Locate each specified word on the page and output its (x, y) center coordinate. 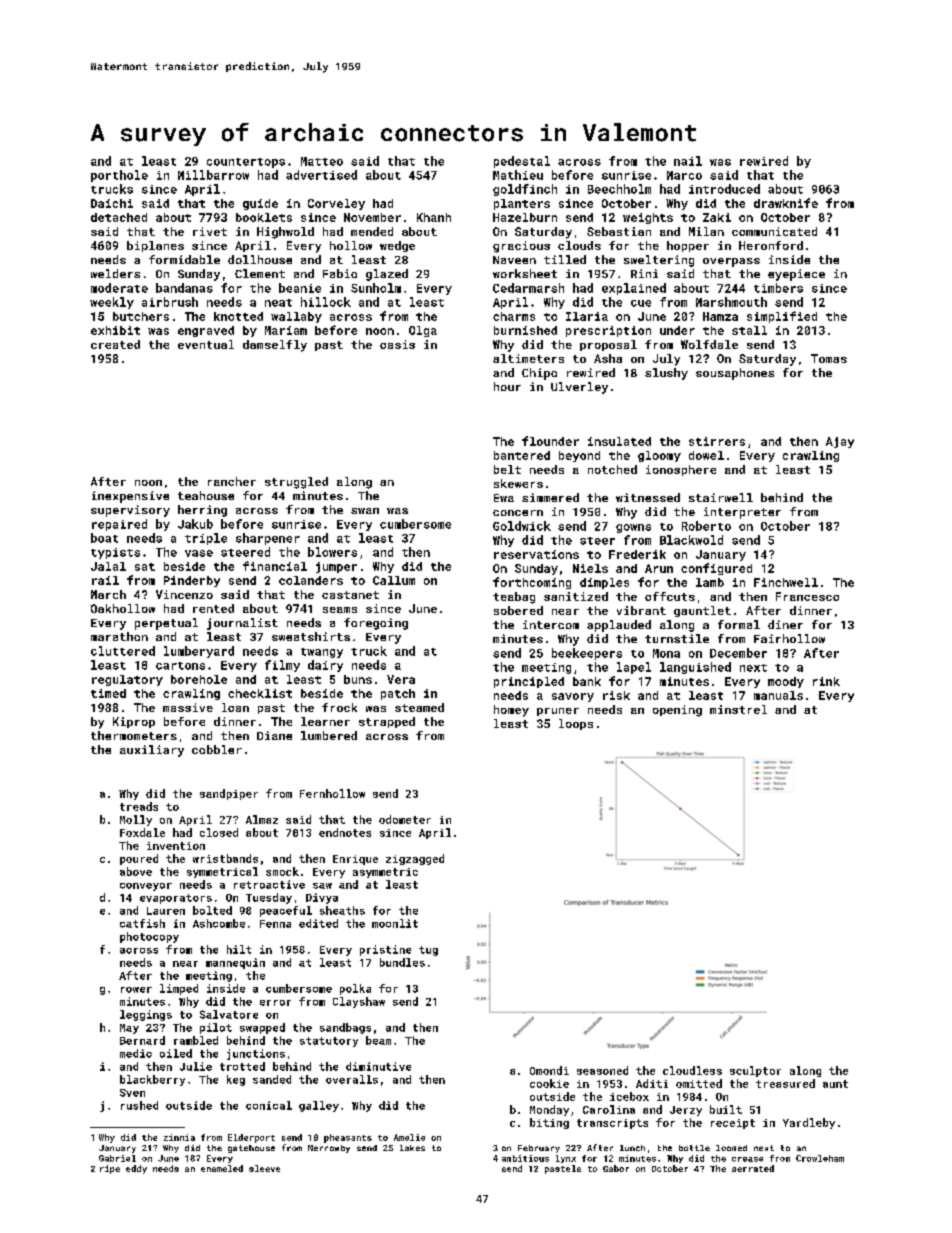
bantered (522, 455)
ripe (110, 1169)
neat (278, 303)
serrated (753, 1168)
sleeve (264, 1168)
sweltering (659, 261)
